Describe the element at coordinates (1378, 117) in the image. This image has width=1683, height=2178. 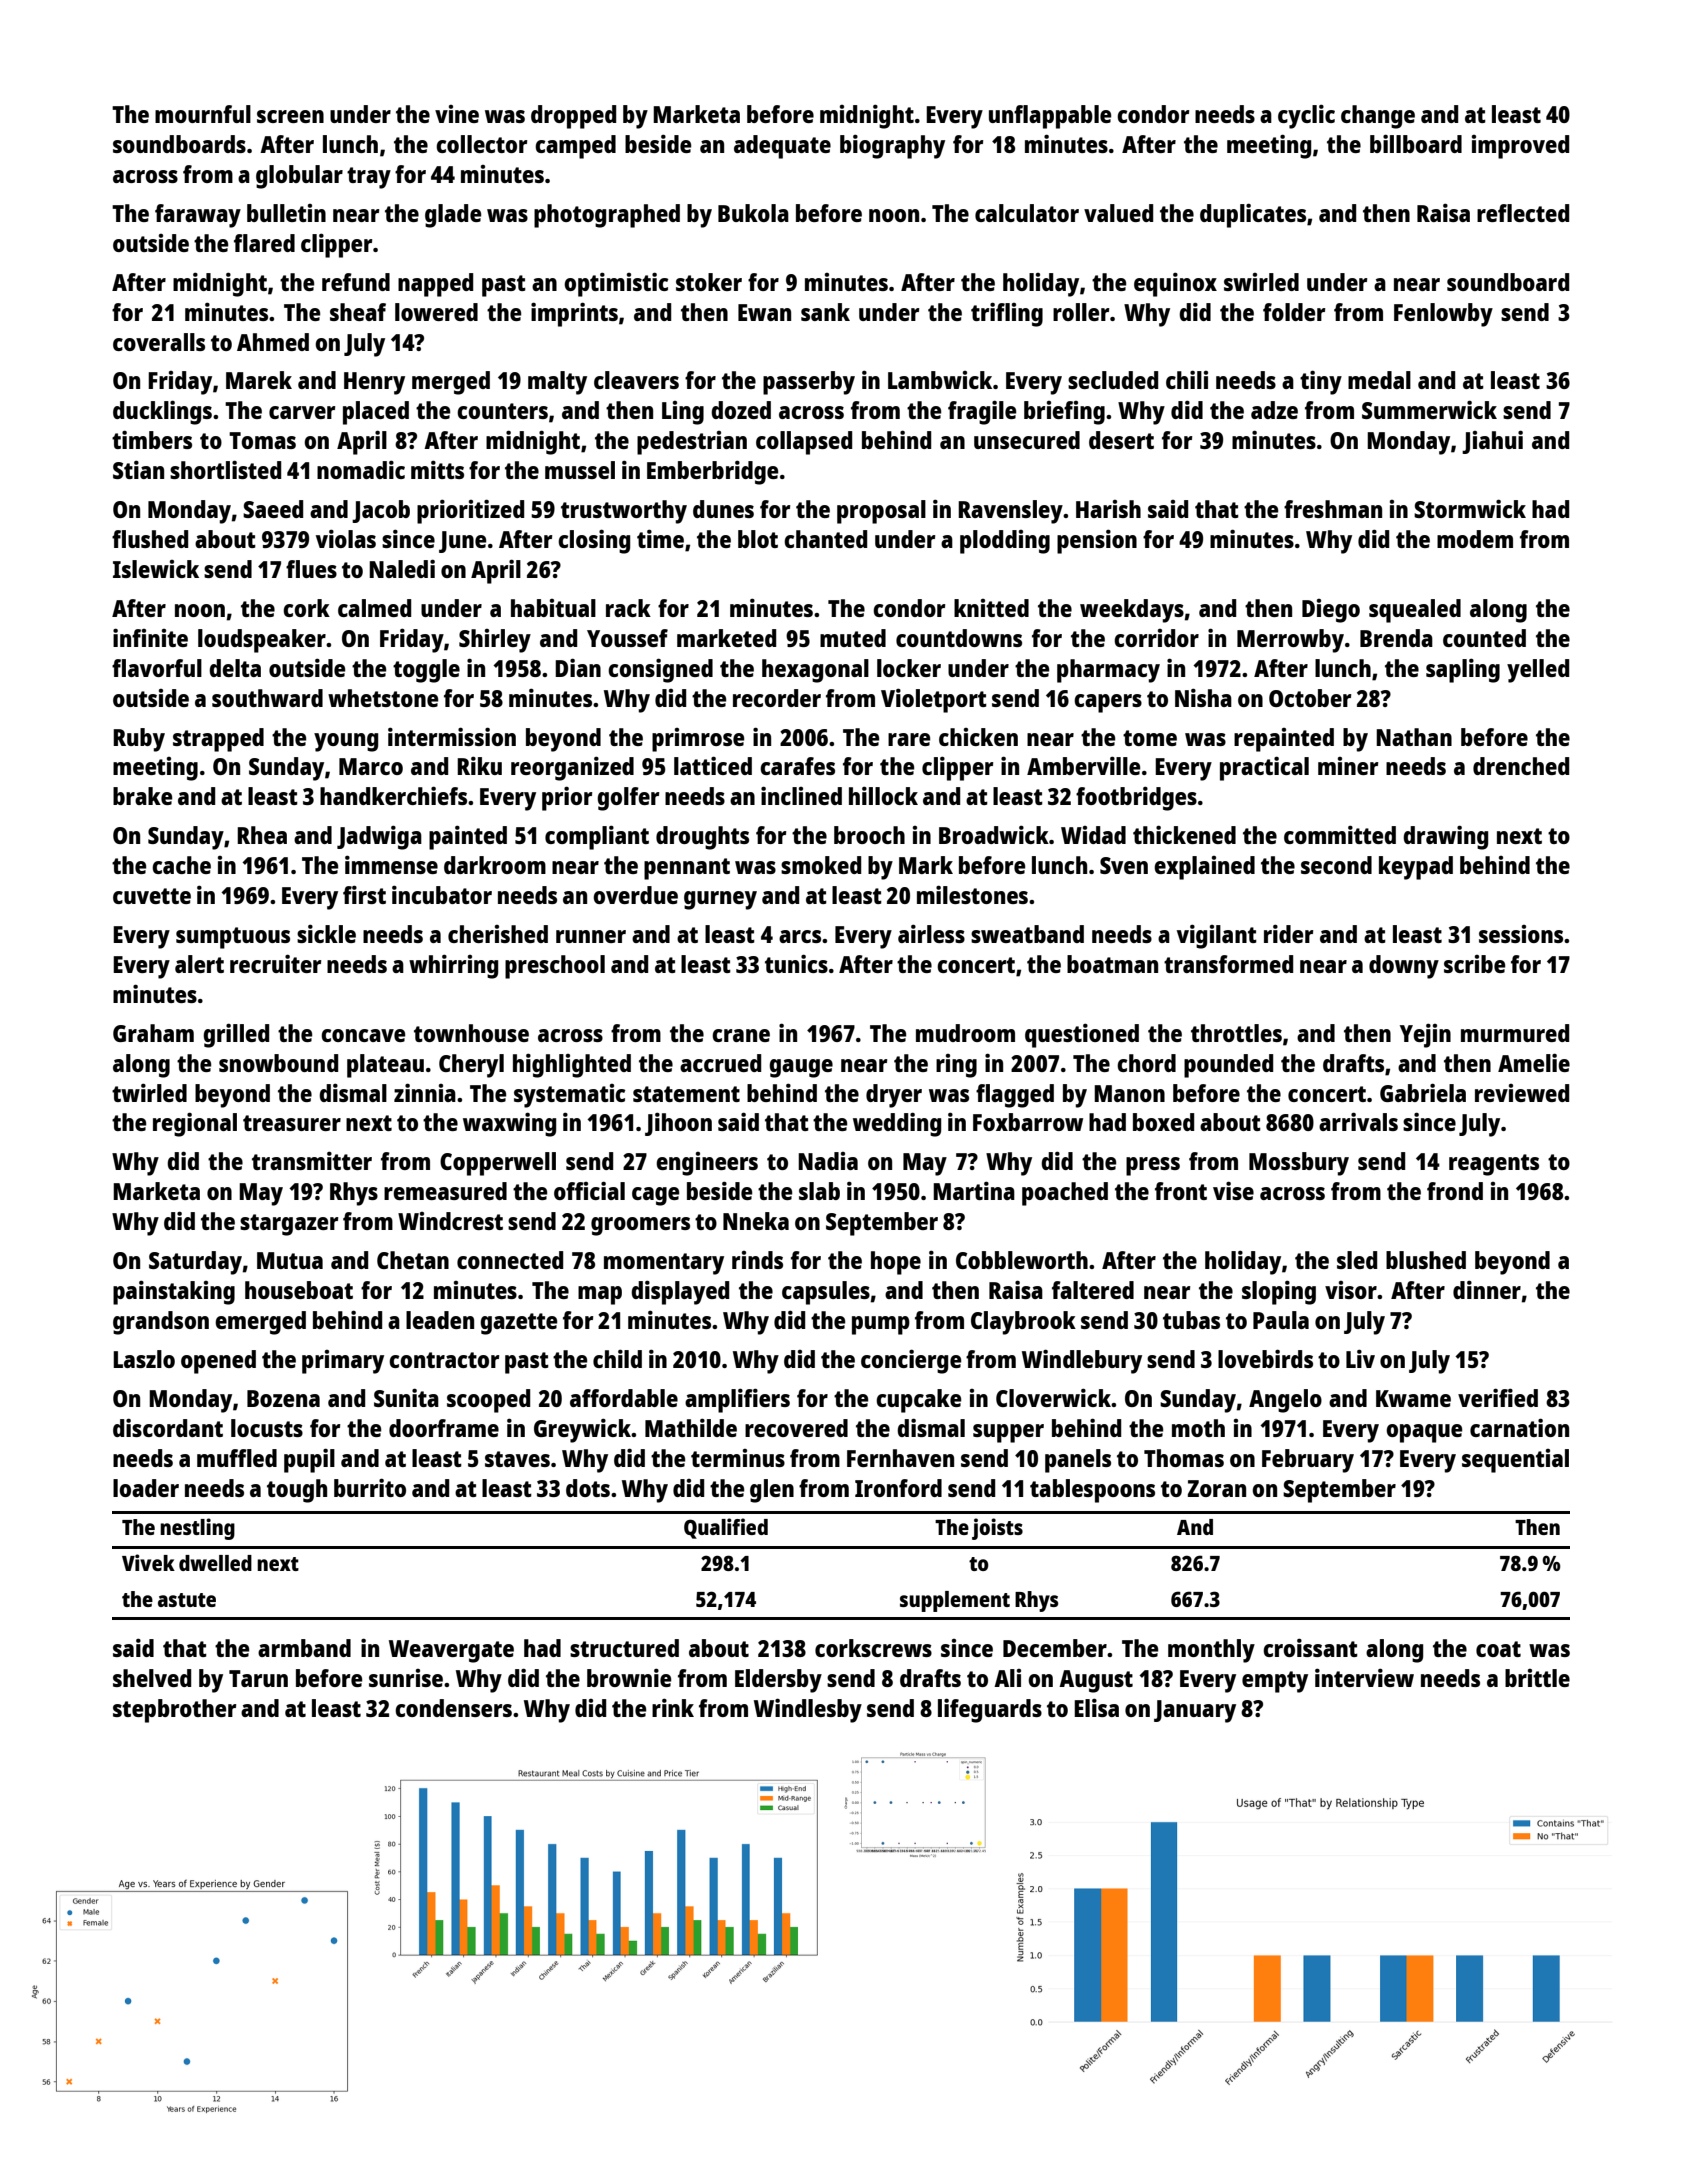
I see `change` at that location.
